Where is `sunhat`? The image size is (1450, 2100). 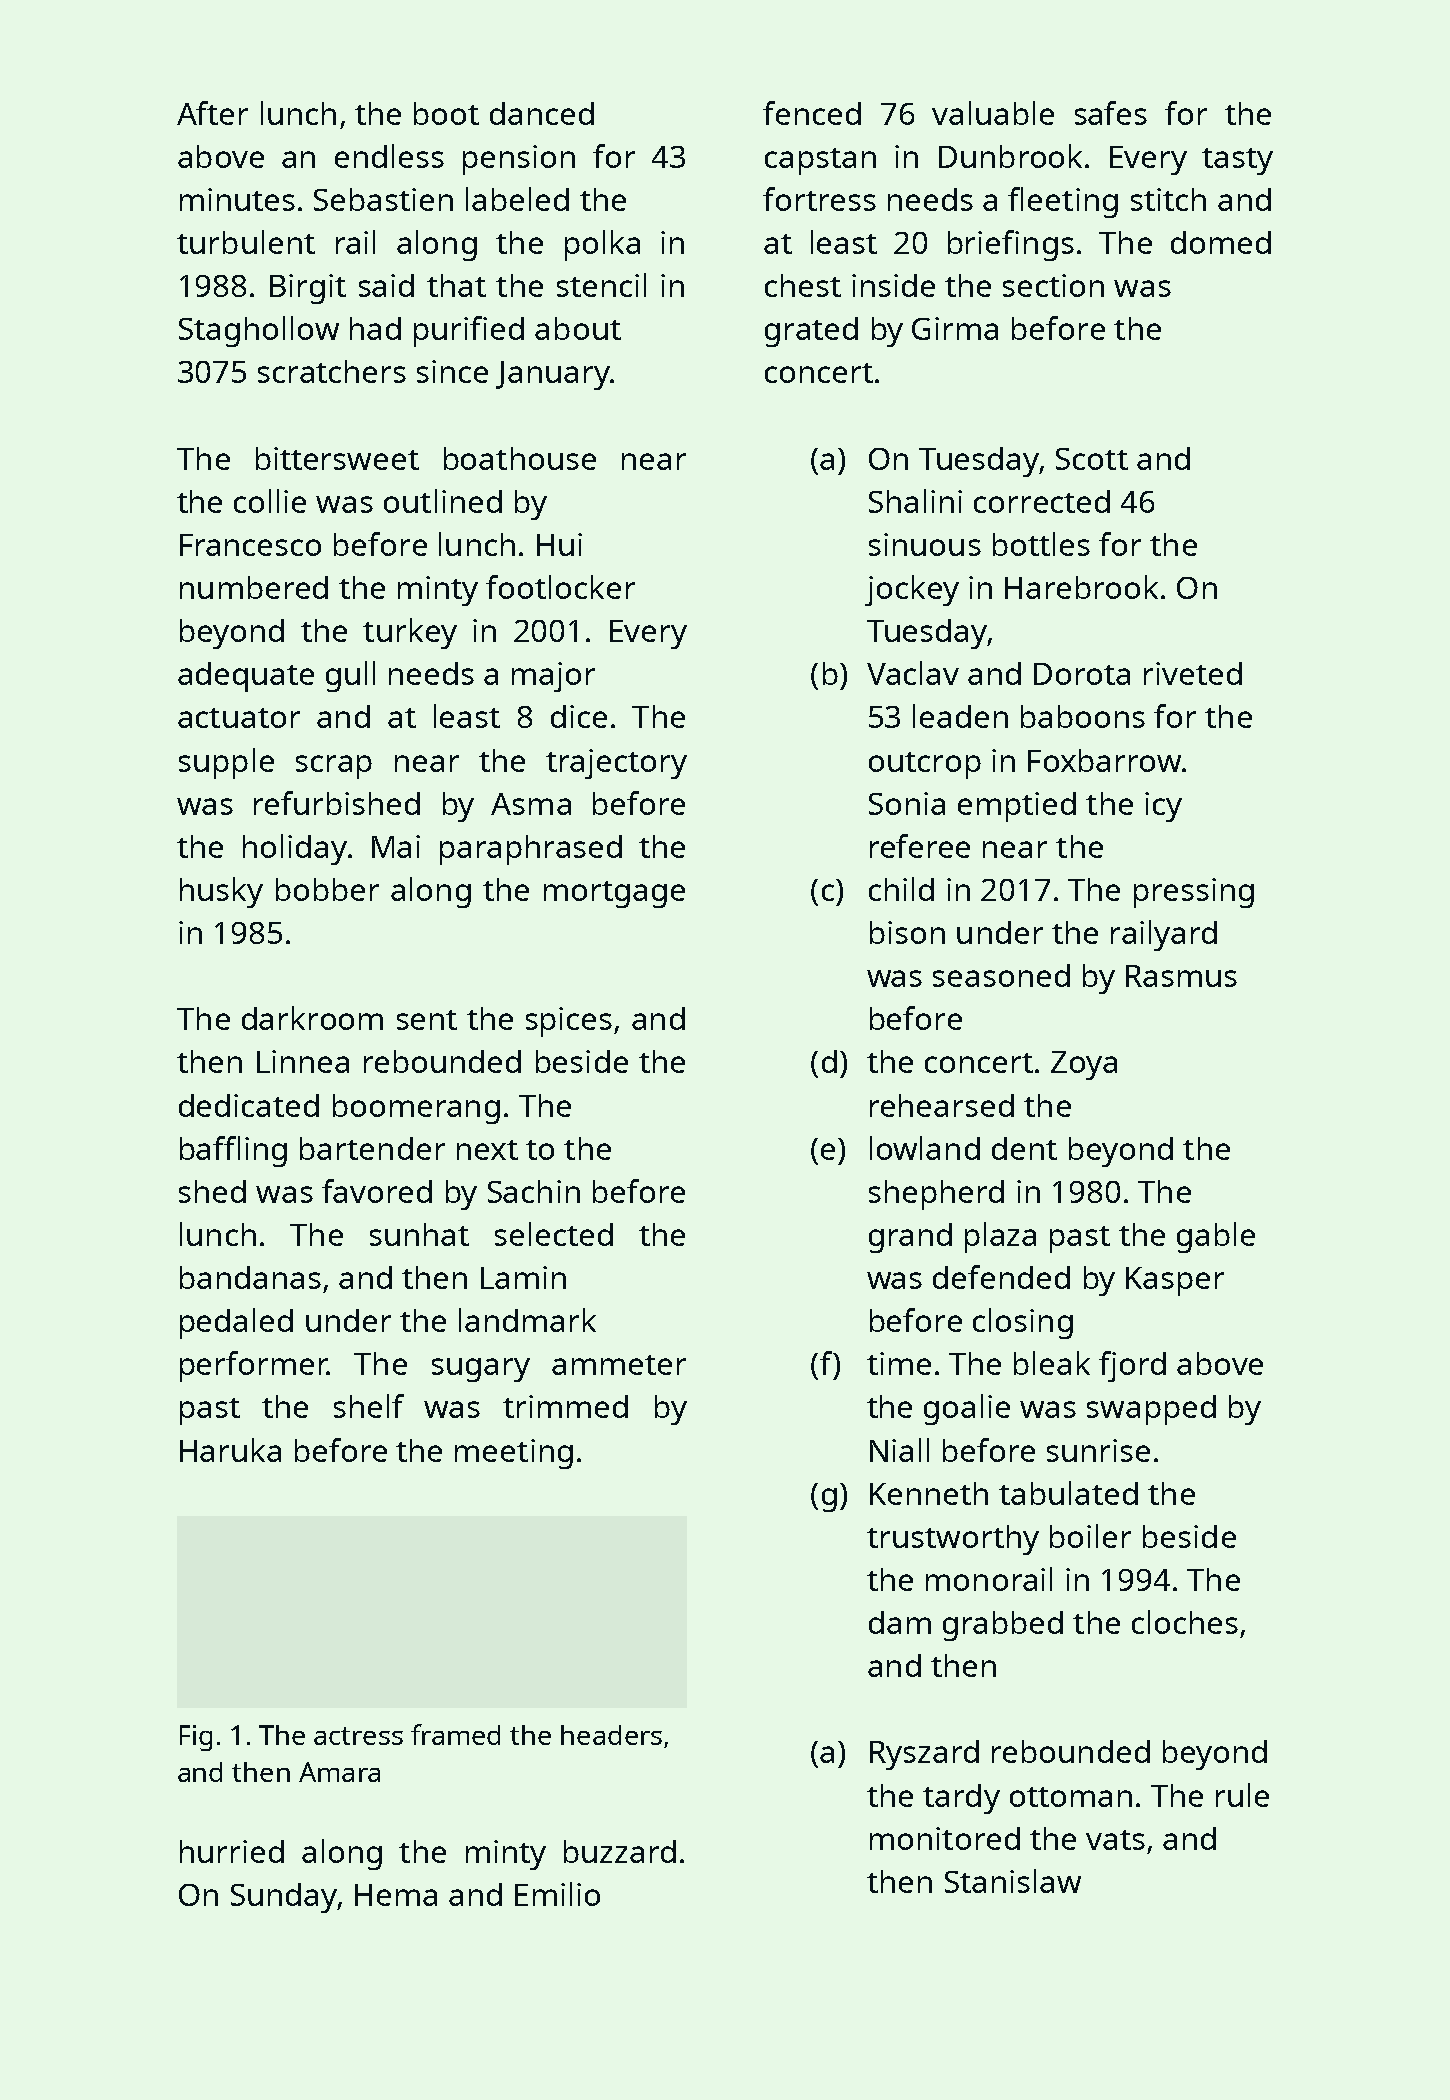 sunhat is located at coordinates (419, 1234).
